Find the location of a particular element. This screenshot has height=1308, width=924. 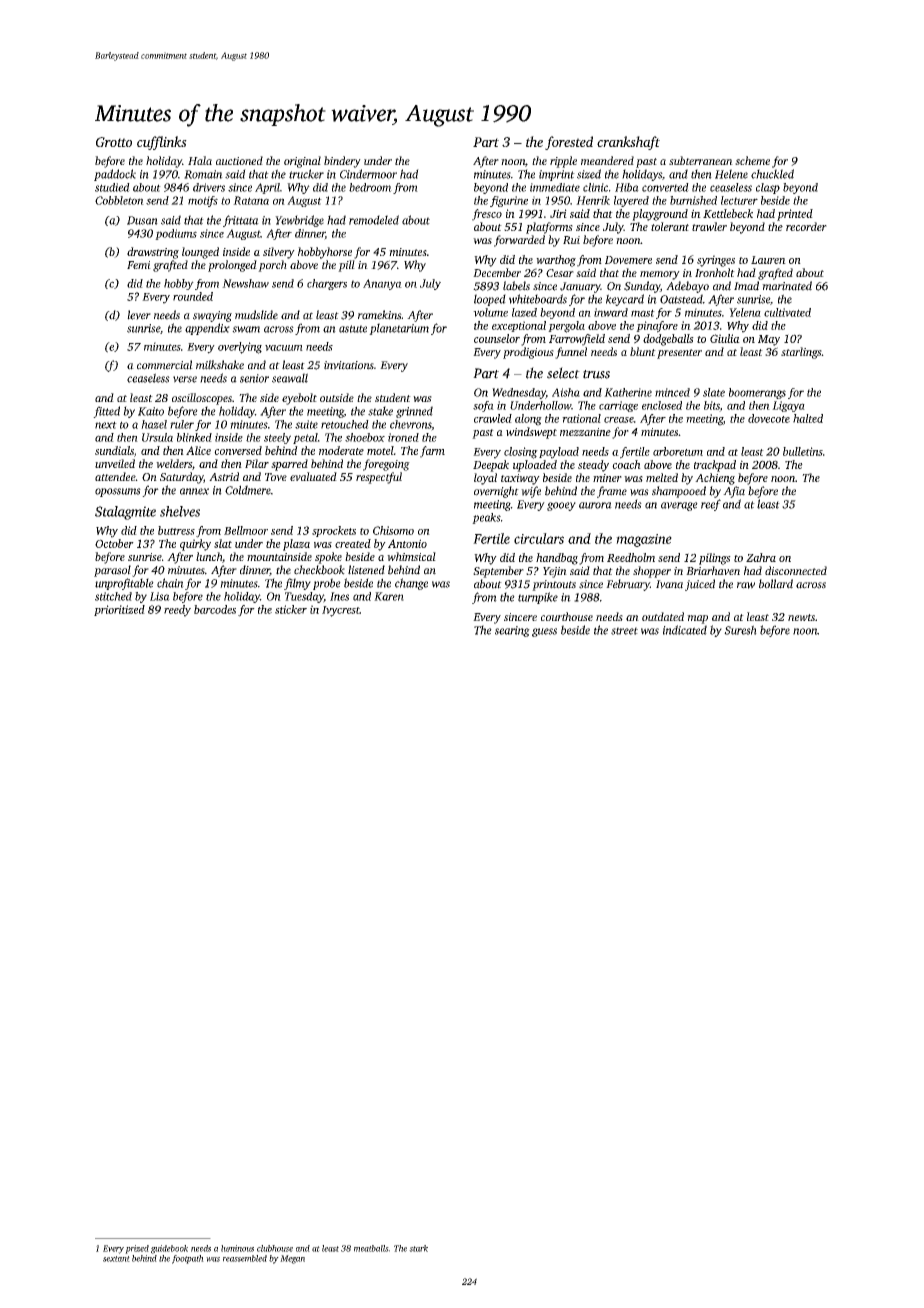

crawled is located at coordinates (493, 418).
